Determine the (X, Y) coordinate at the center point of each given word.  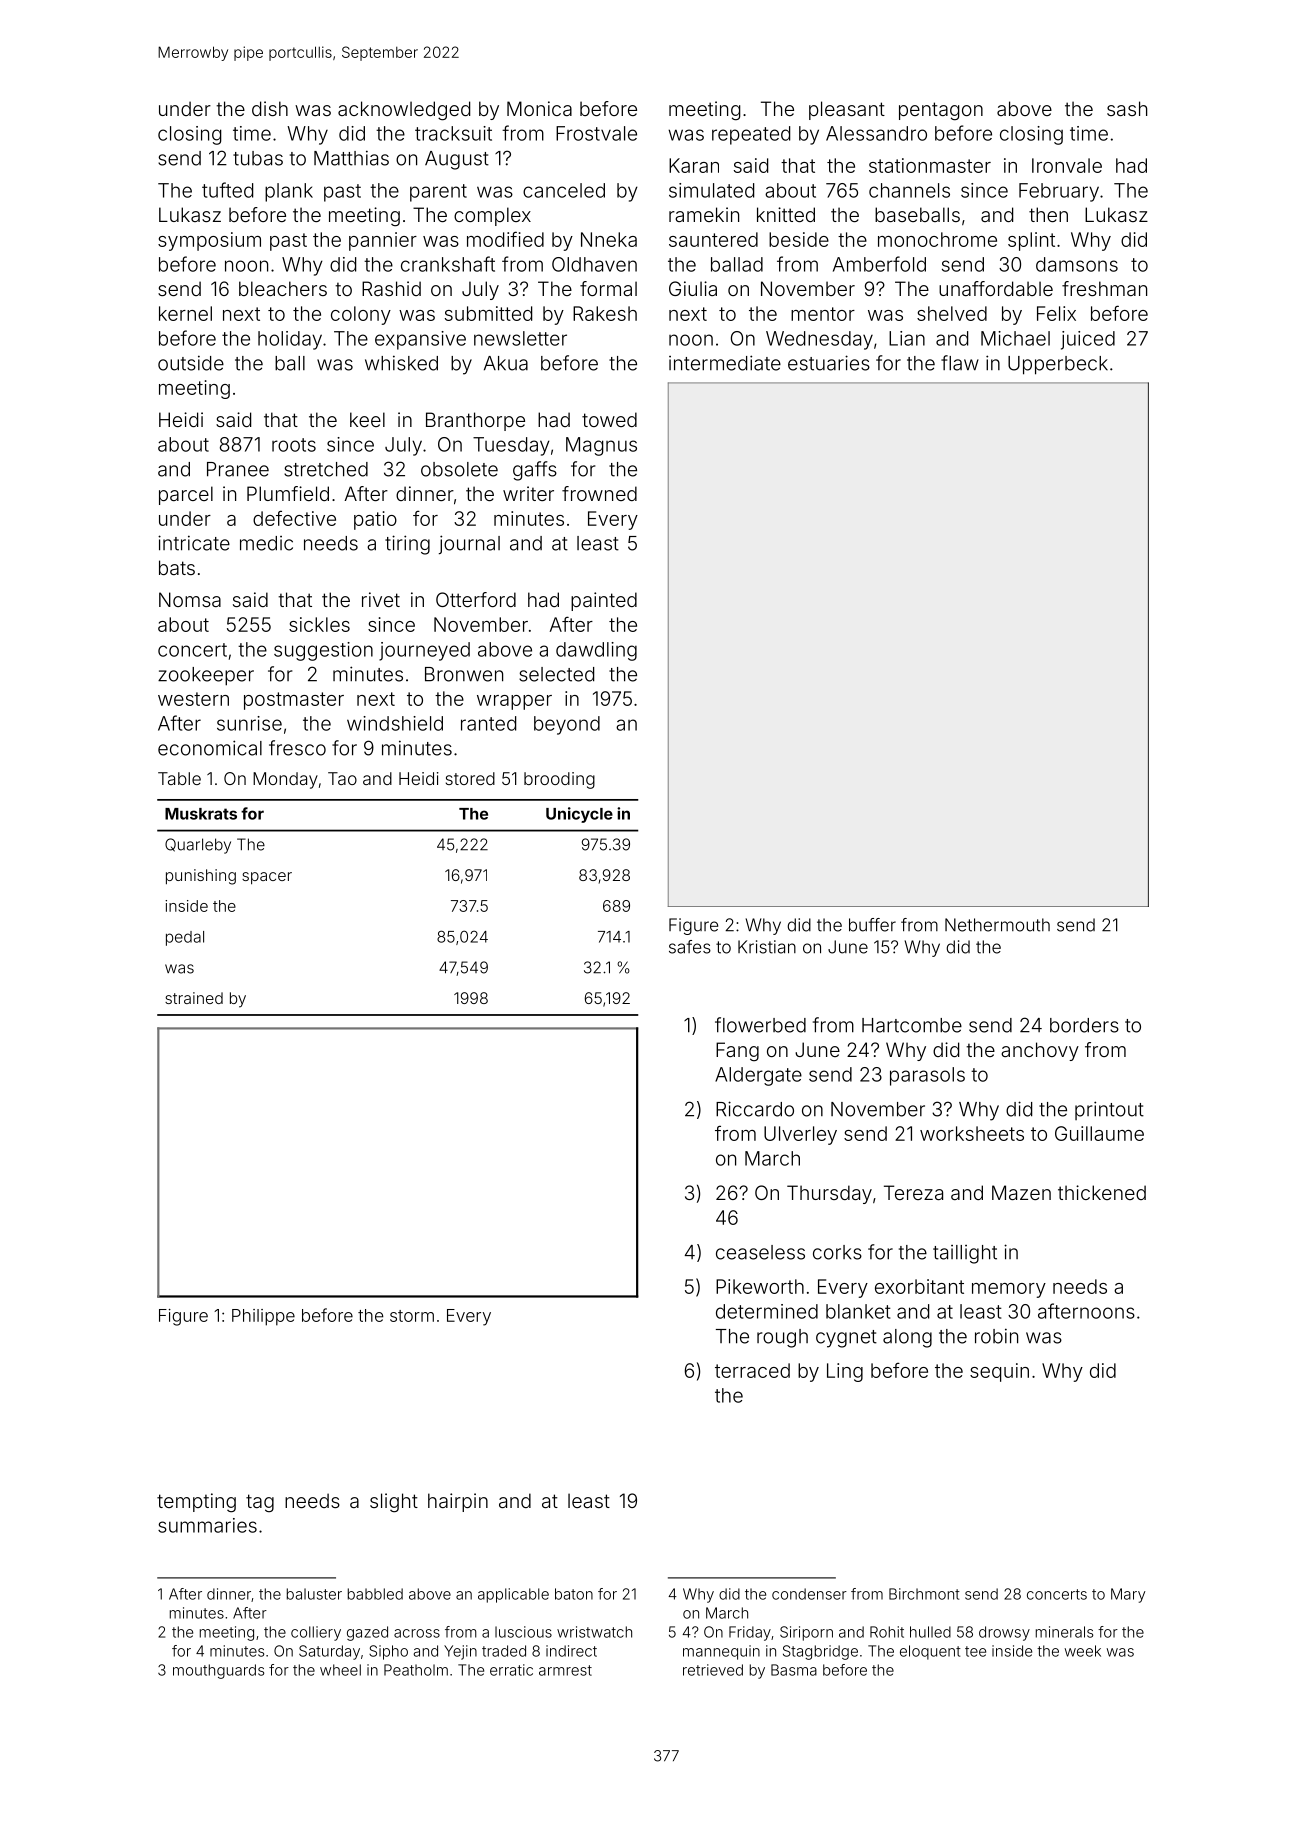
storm (412, 1316)
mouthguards (218, 1671)
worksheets (972, 1133)
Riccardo (755, 1109)
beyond (567, 725)
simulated (711, 190)
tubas (258, 158)
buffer (872, 925)
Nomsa (190, 599)
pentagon (941, 111)
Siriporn (806, 1633)
